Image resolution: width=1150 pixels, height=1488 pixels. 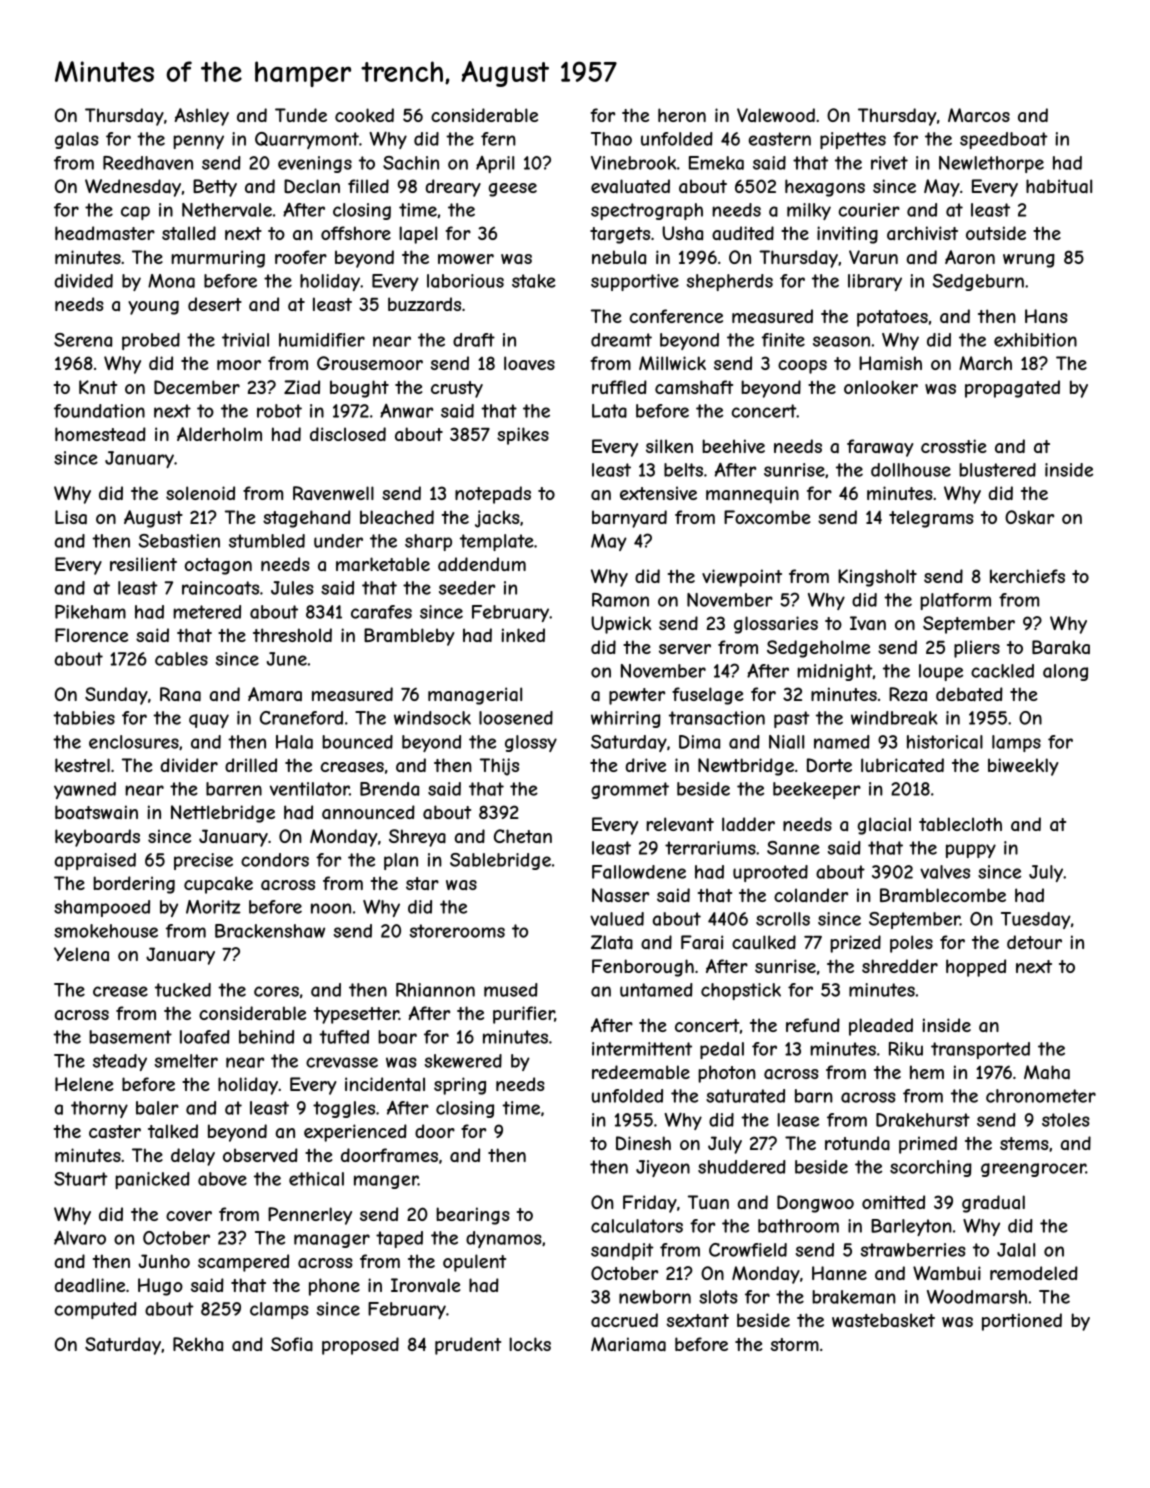 What do you see at coordinates (504, 1239) in the document?
I see `dynamos` at bounding box center [504, 1239].
